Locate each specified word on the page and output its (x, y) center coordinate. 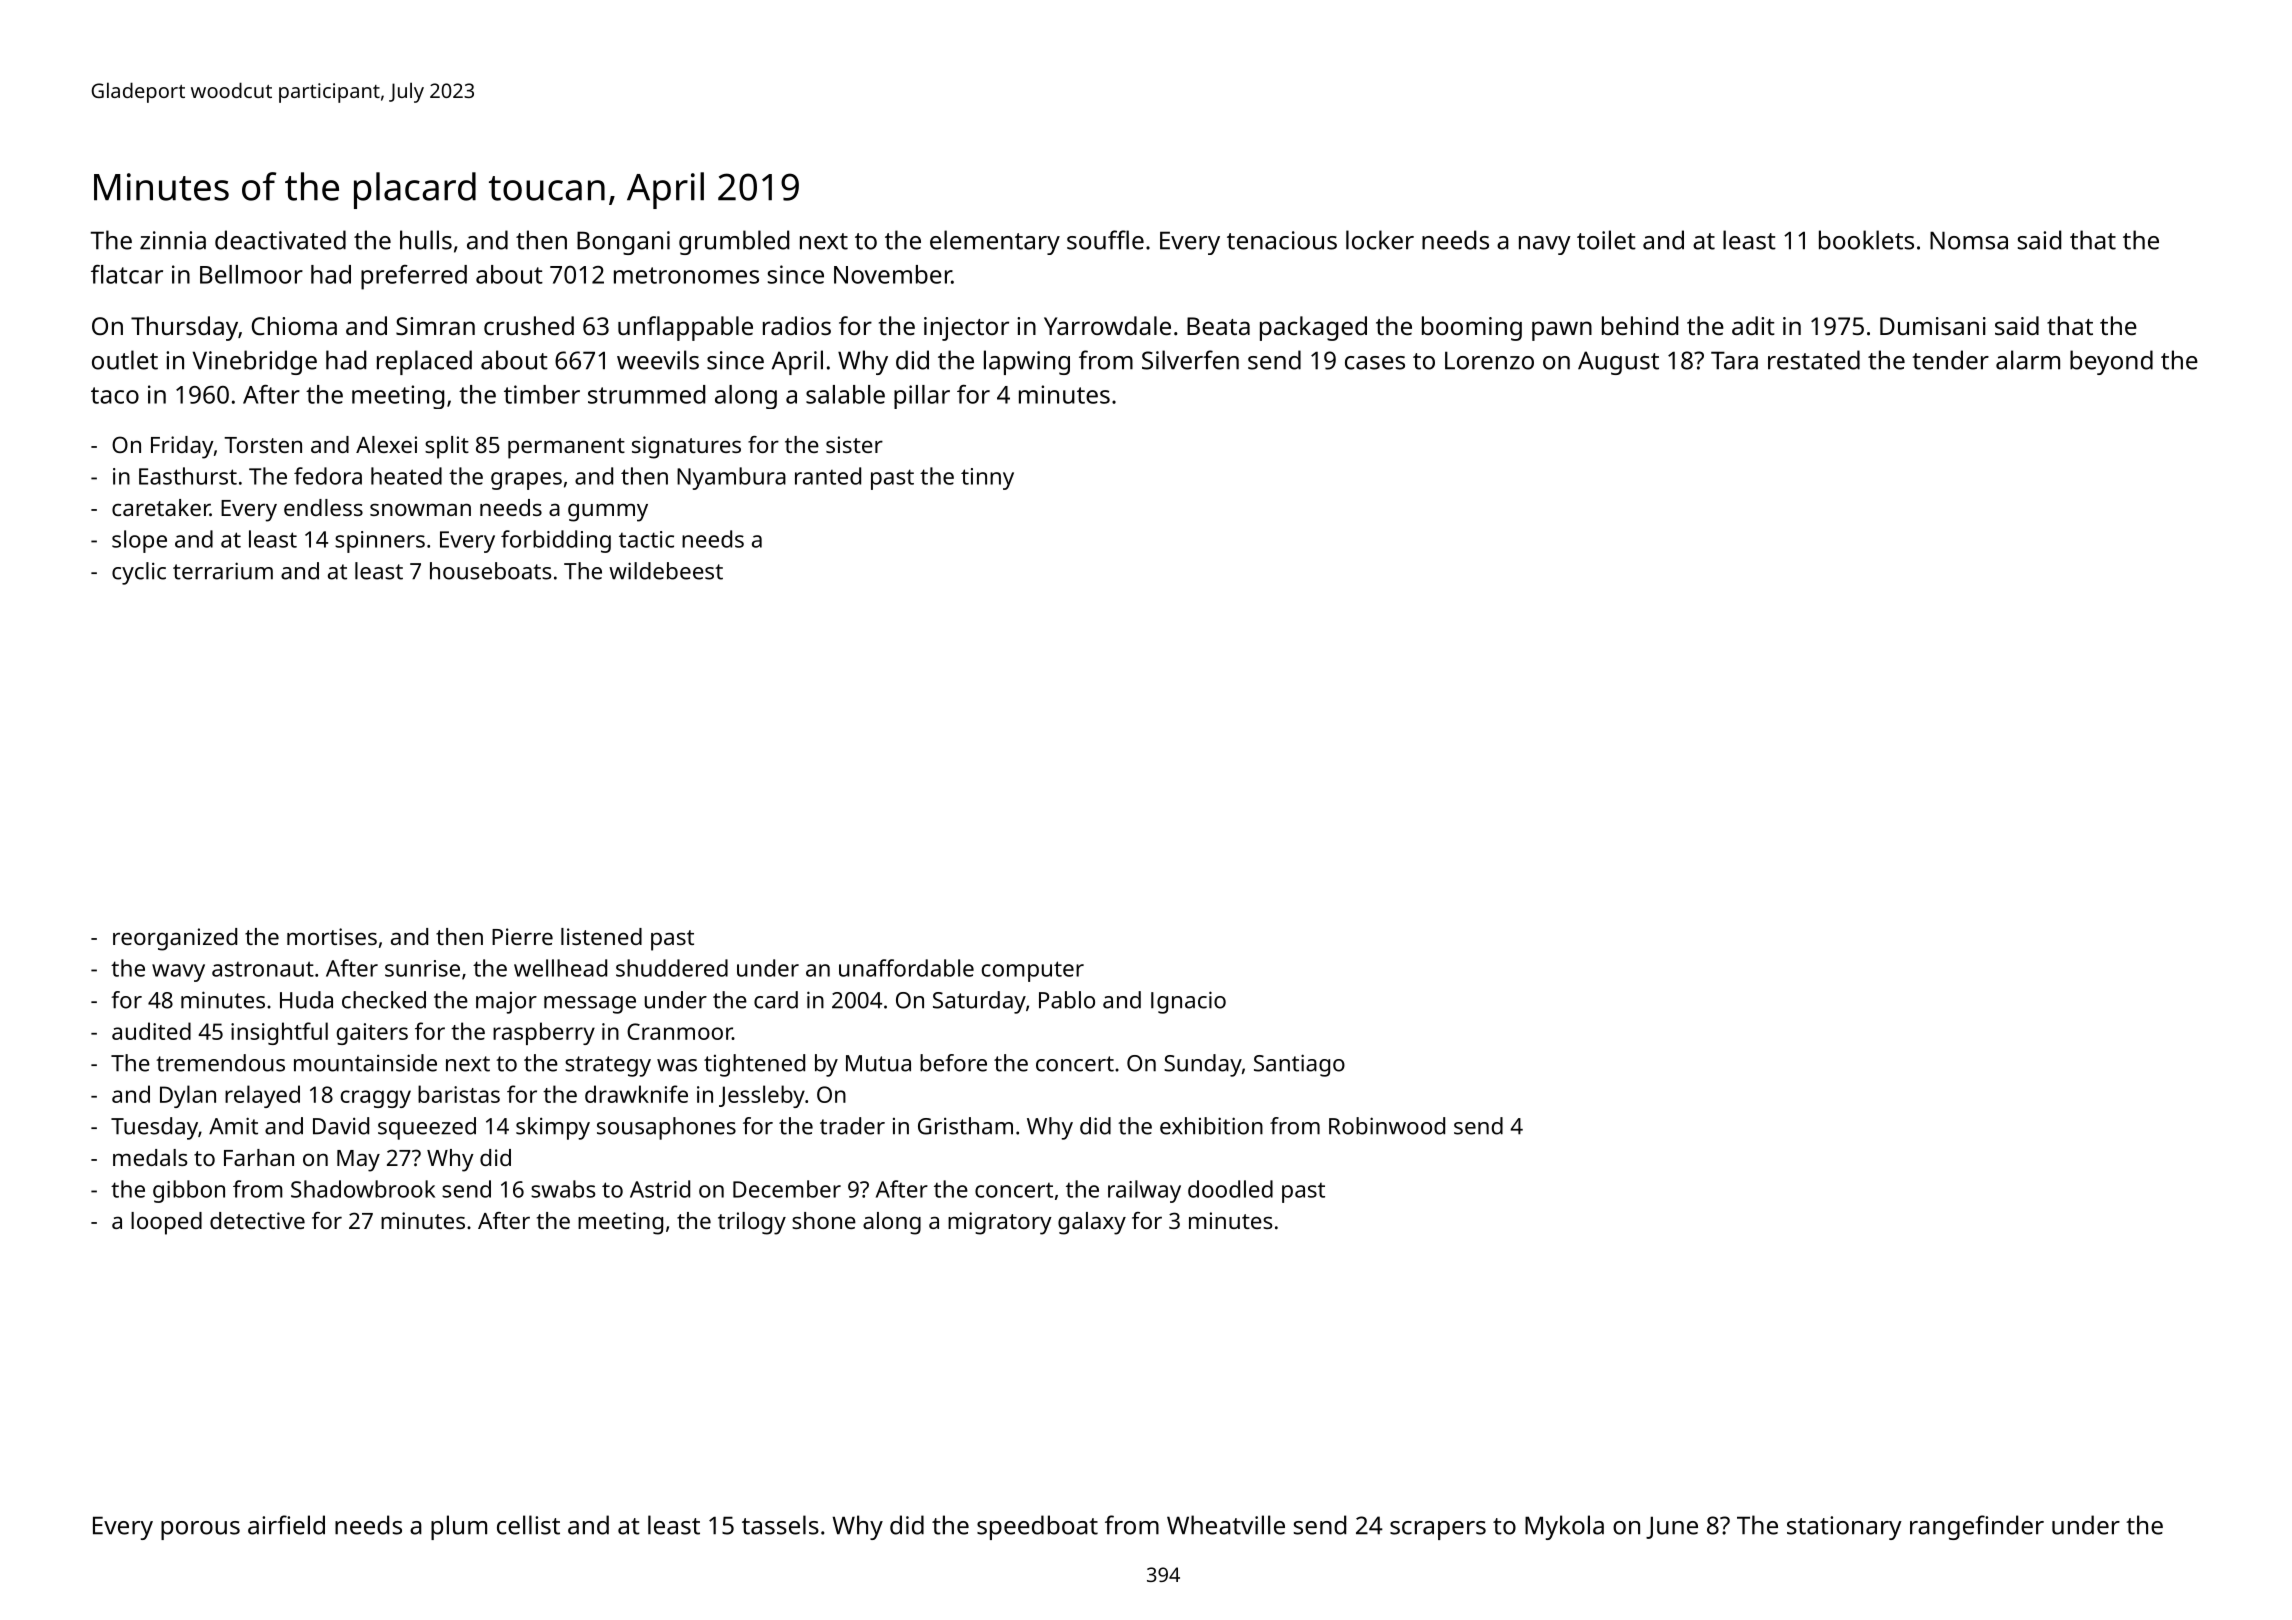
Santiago (1299, 1065)
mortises (332, 936)
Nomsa (1969, 240)
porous (200, 1530)
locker (1380, 240)
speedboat (1037, 1527)
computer (1033, 971)
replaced (424, 362)
